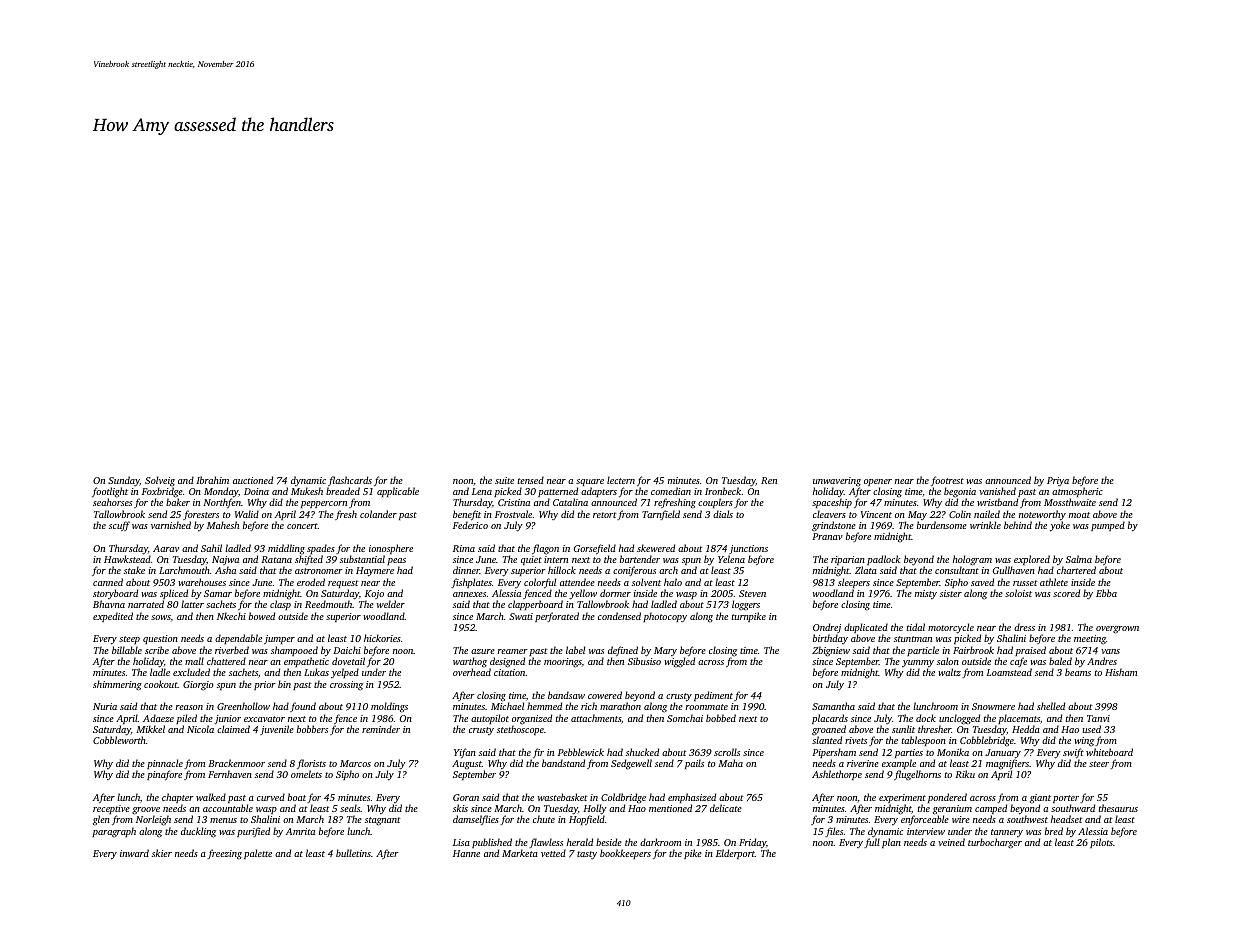  What do you see at coordinates (119, 740) in the page?
I see `Cobbleworth` at bounding box center [119, 740].
